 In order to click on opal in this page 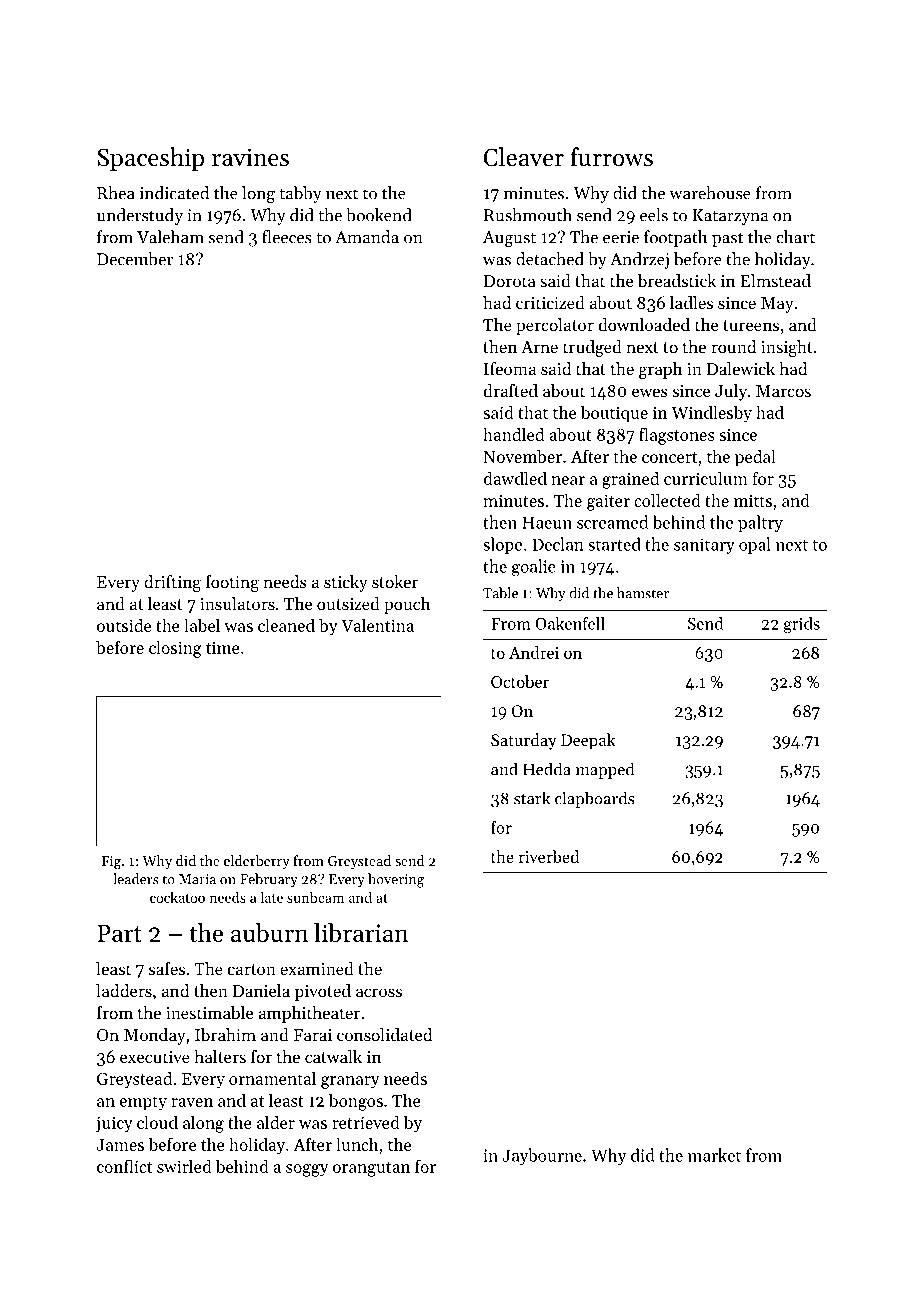, I will do `click(755, 545)`.
